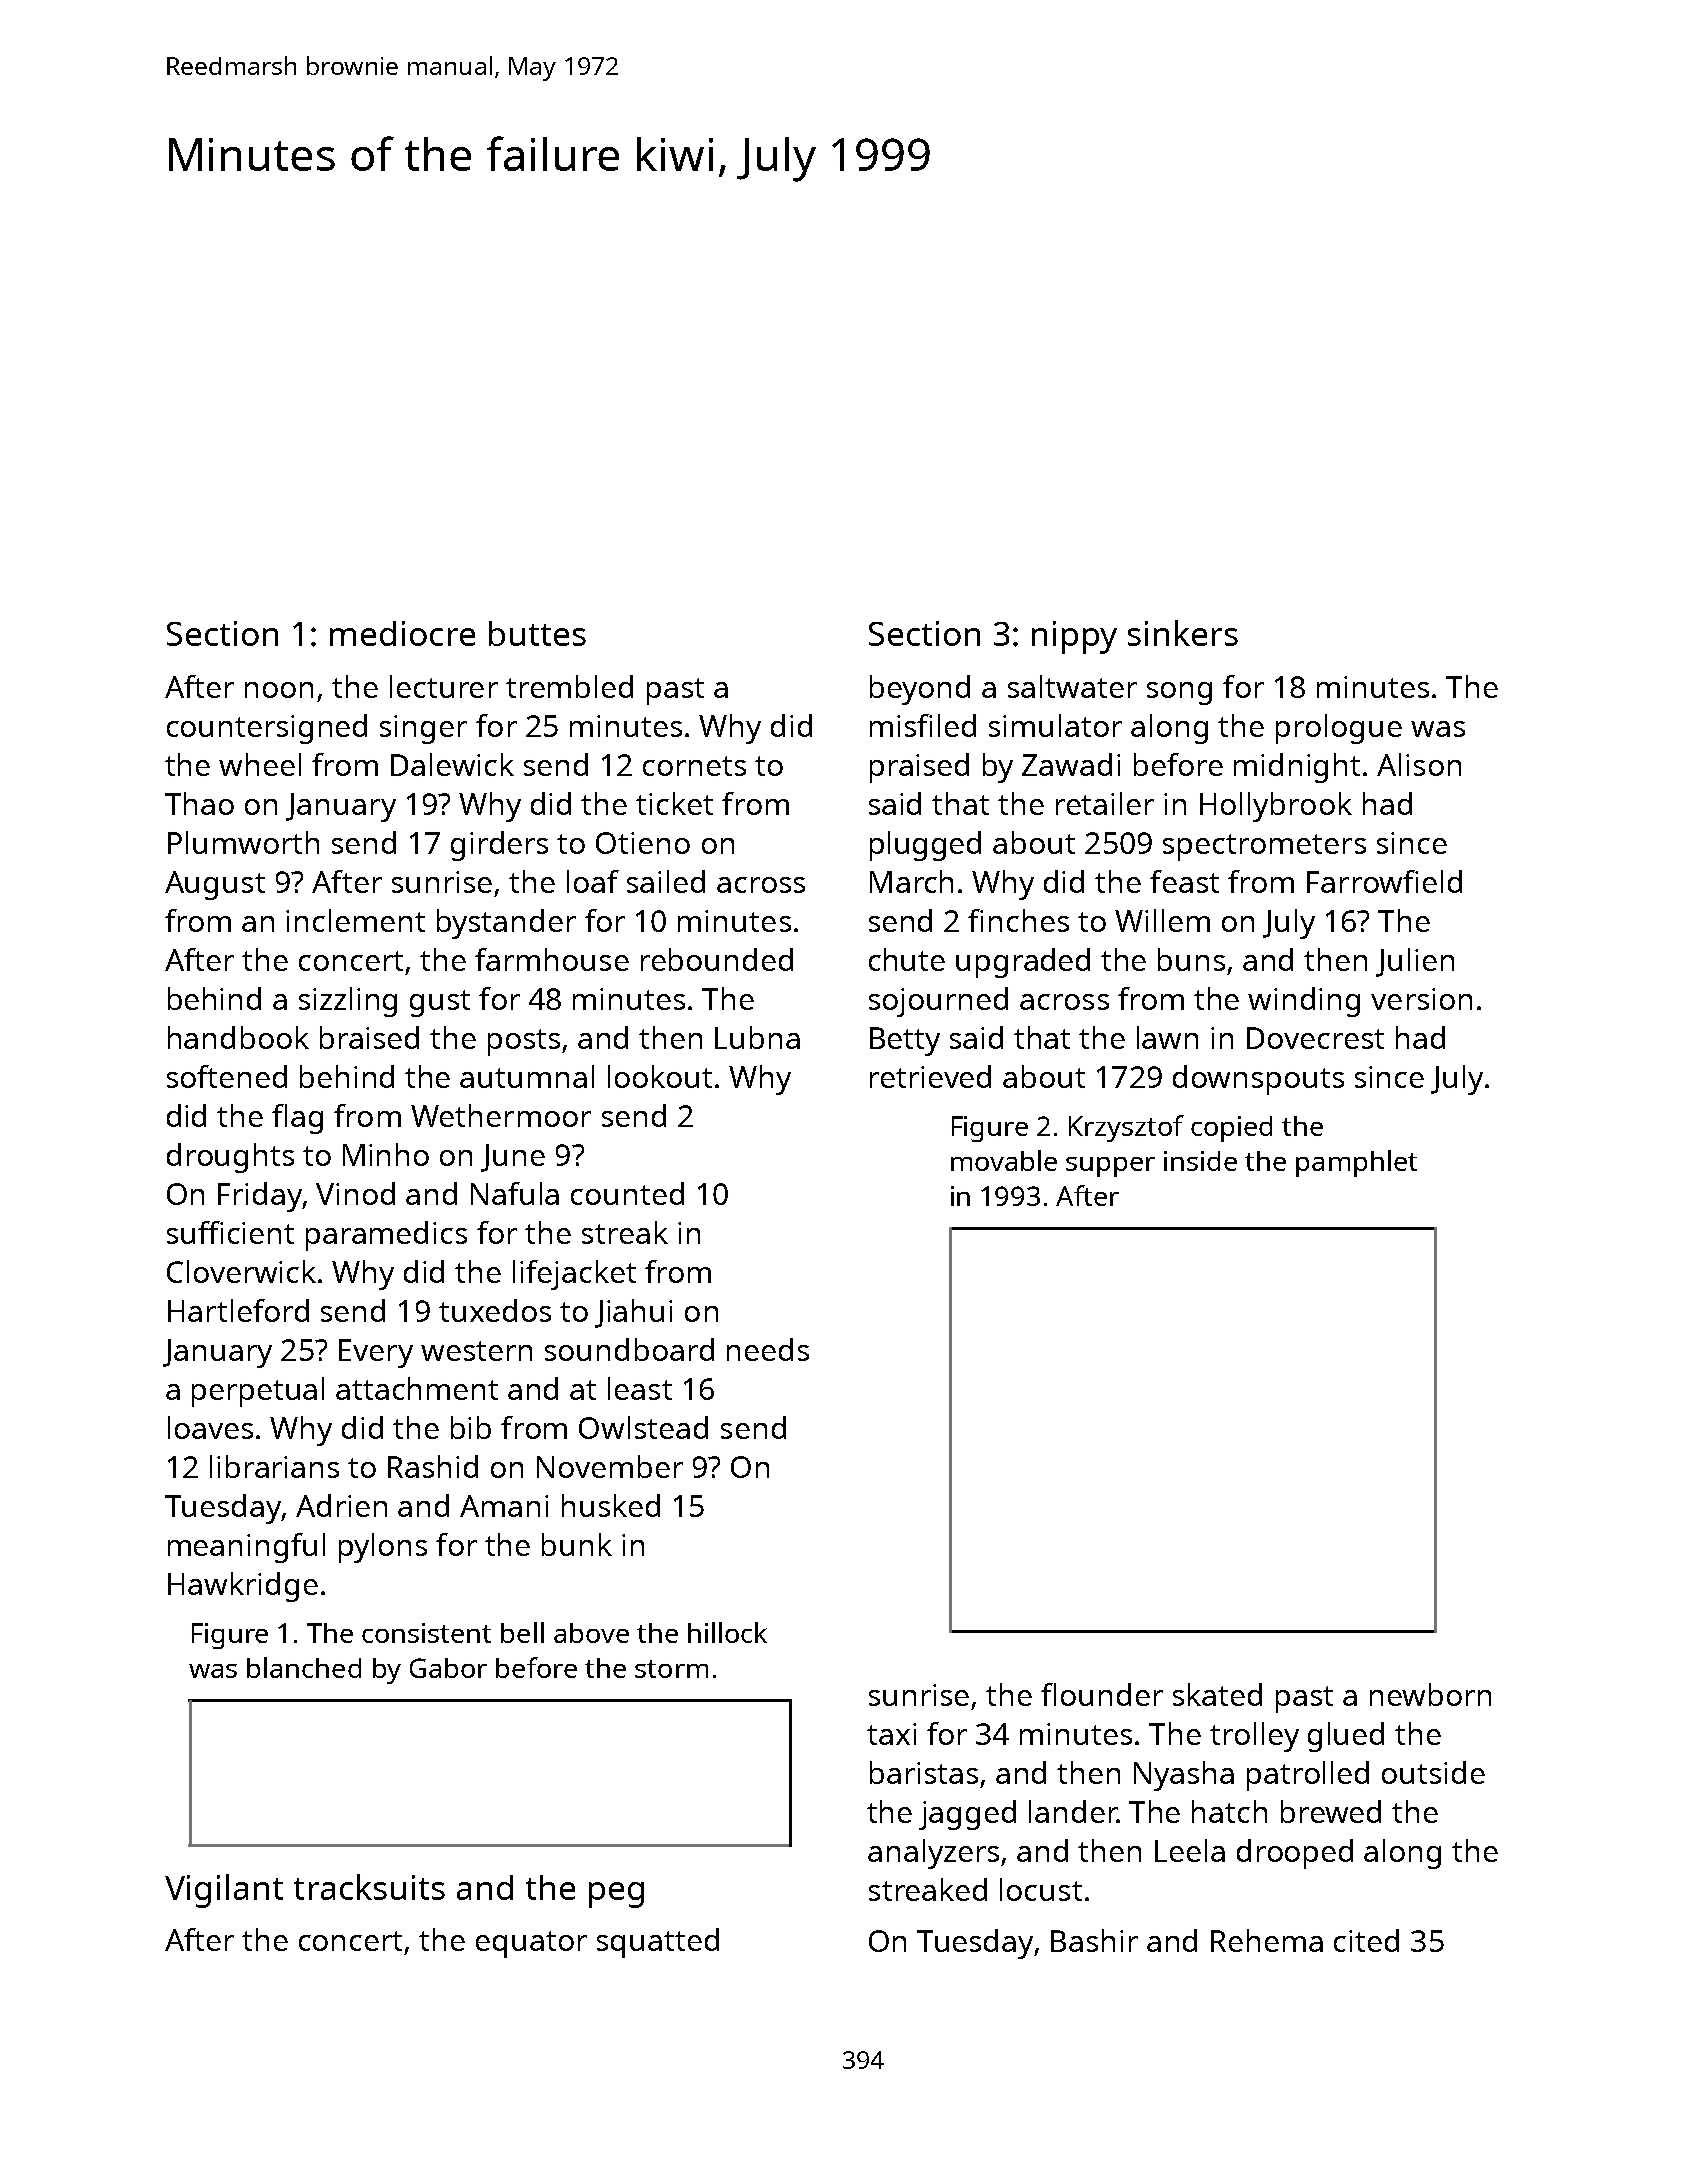 The image size is (1683, 2178). What do you see at coordinates (1419, 764) in the image?
I see `Alison` at bounding box center [1419, 764].
